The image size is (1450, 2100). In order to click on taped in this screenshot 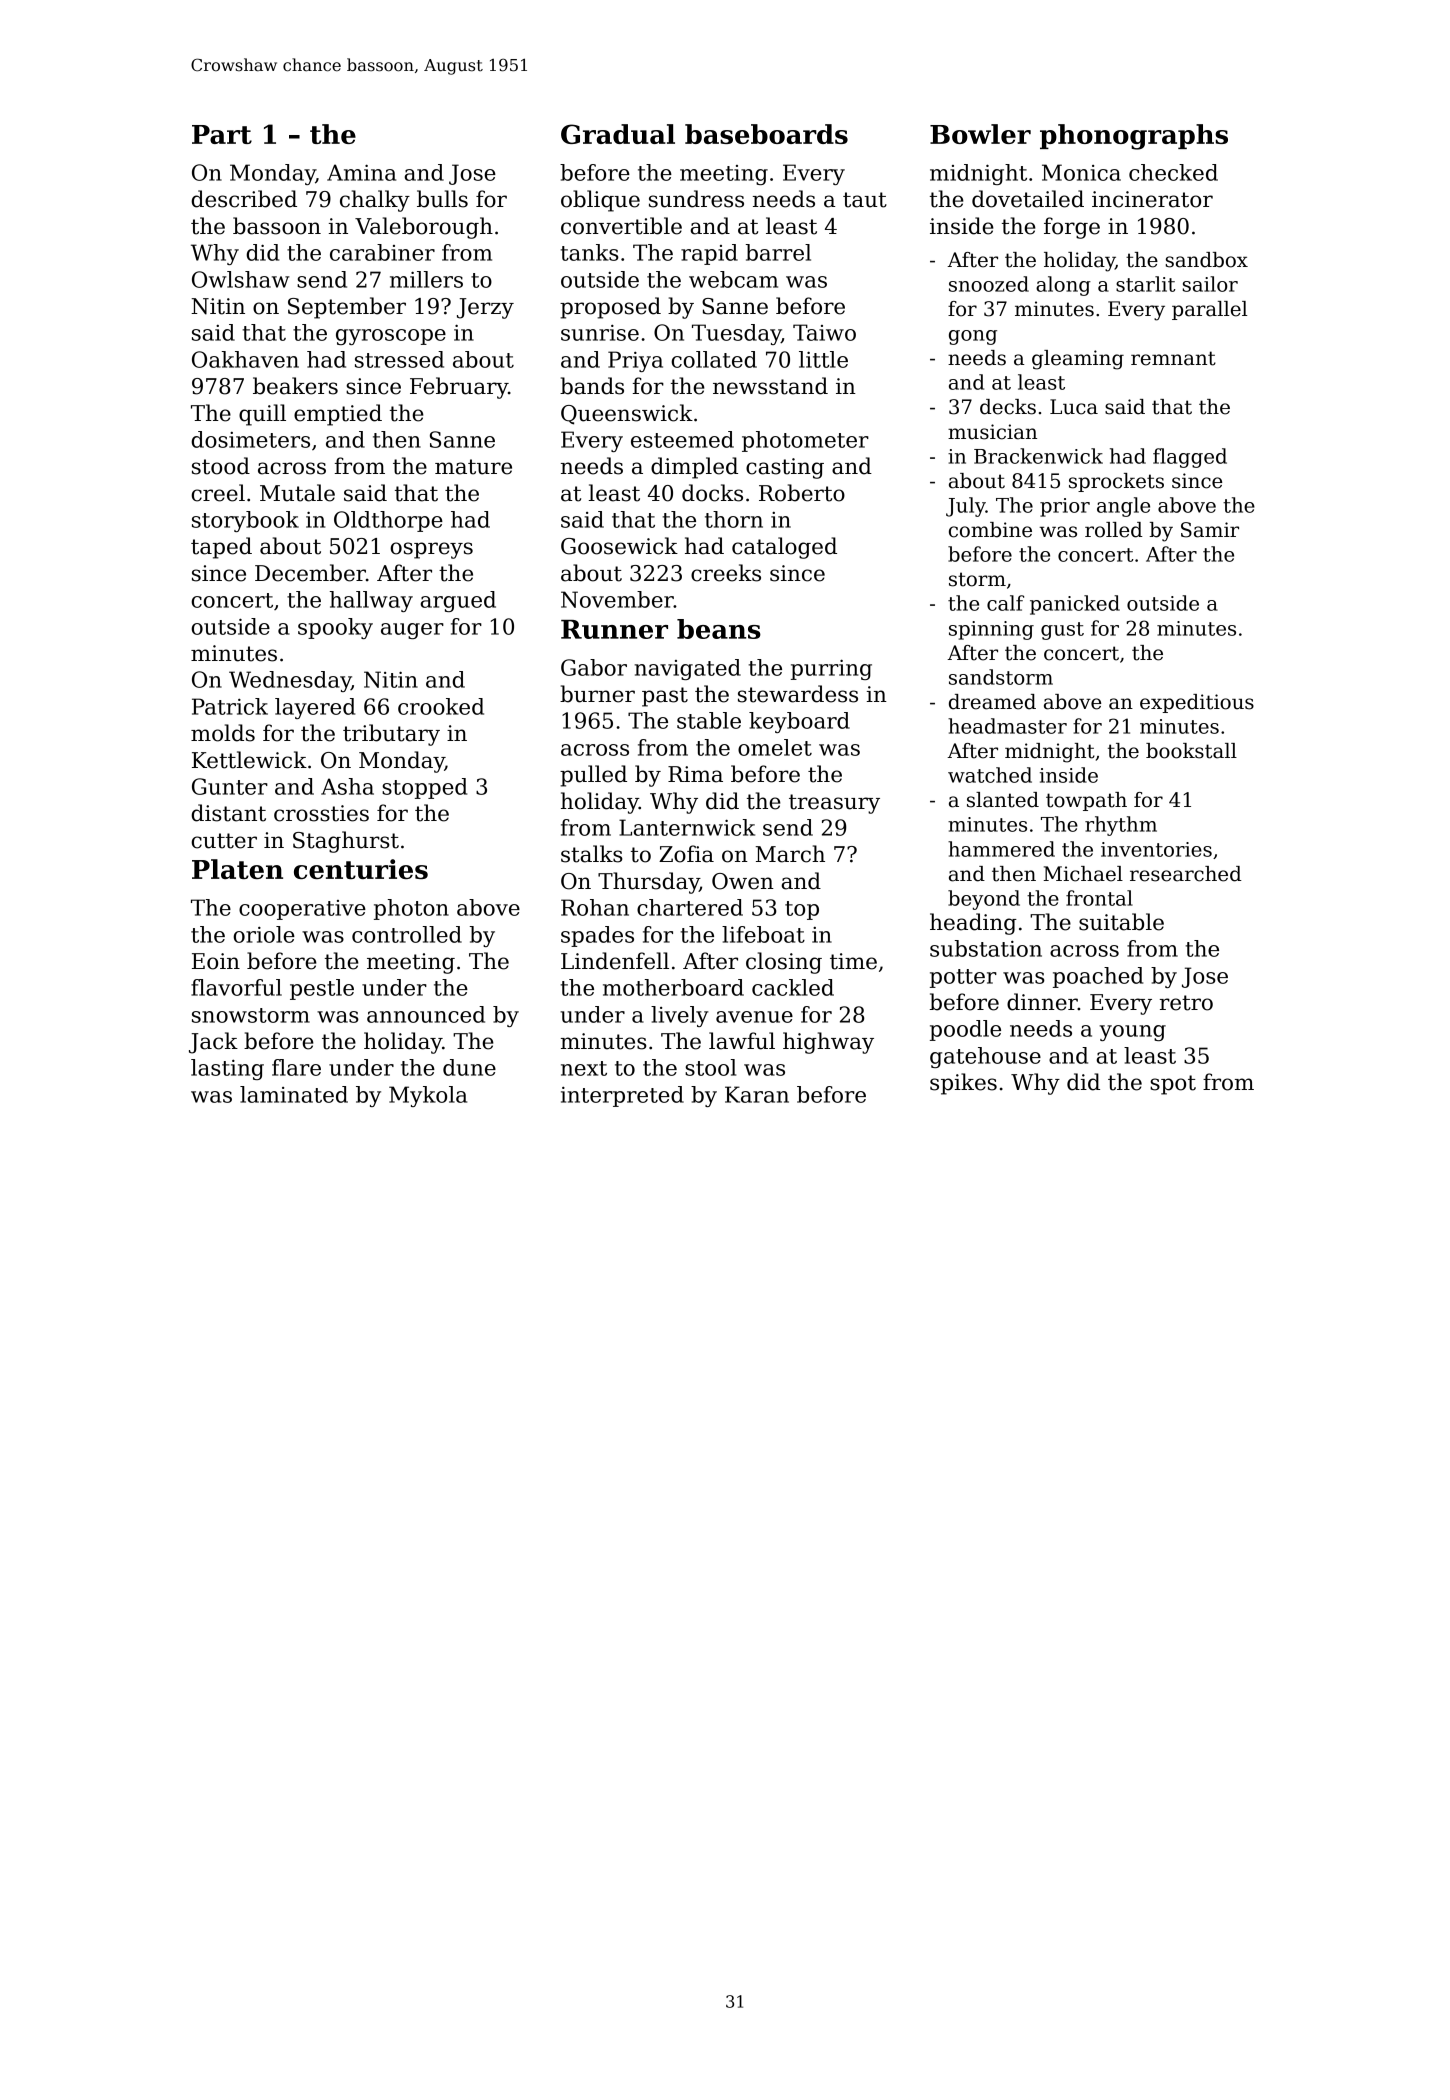, I will do `click(221, 548)`.
